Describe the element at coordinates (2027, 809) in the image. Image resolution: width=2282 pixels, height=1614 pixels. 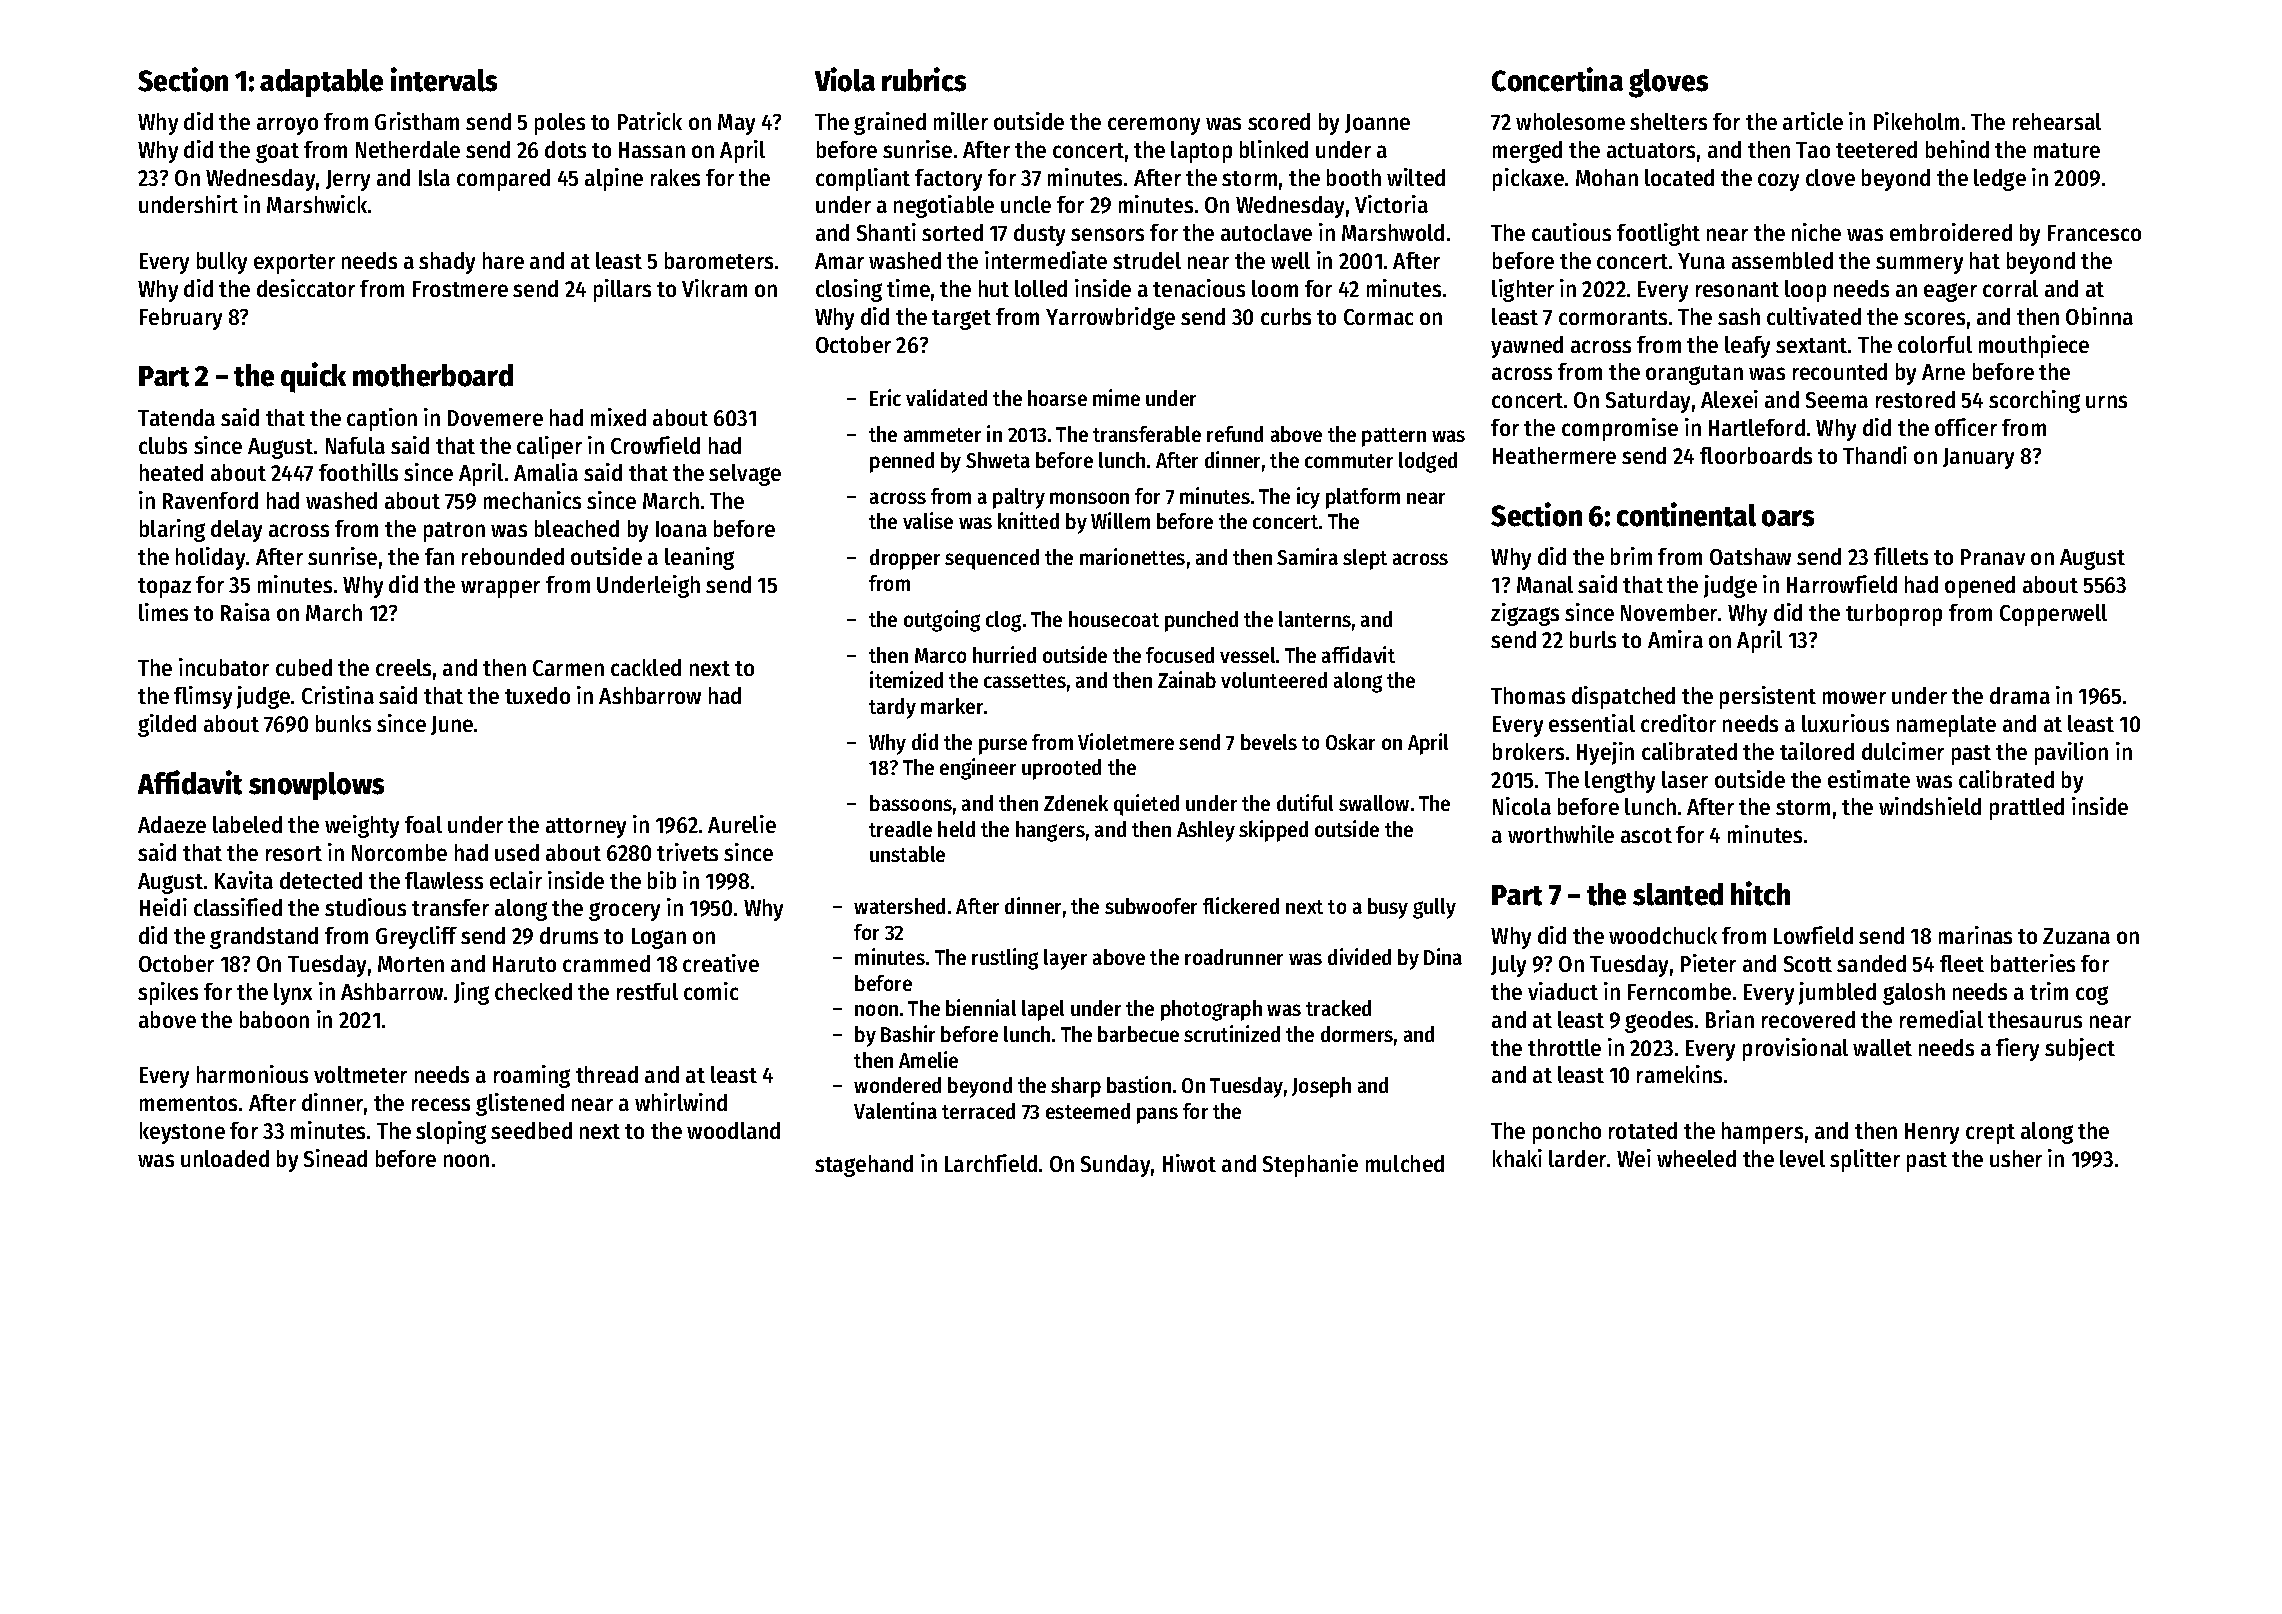
I see `prattled` at that location.
